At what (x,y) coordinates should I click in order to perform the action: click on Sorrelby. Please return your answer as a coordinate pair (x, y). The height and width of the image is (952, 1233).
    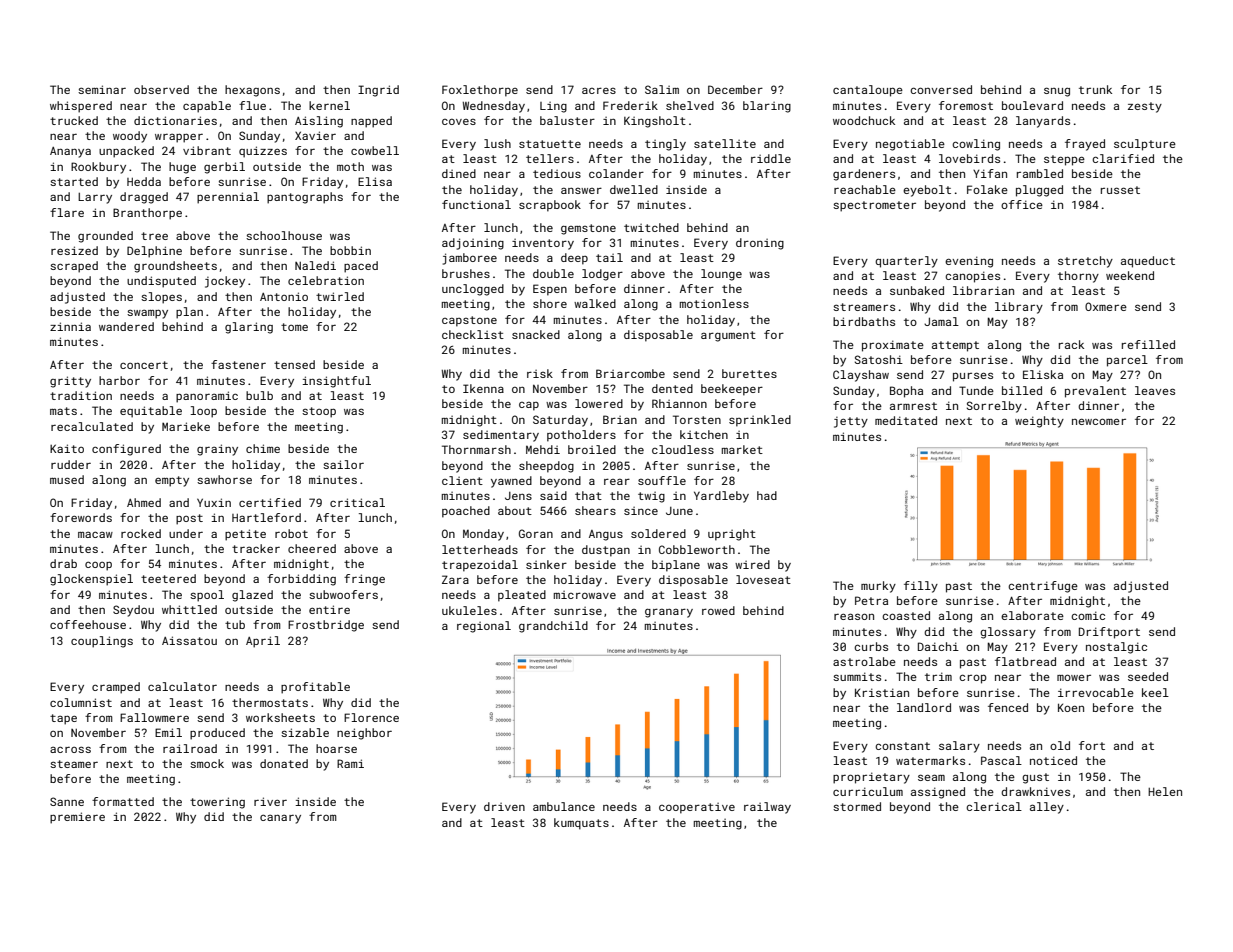
    Looking at the image, I should click on (994, 407).
